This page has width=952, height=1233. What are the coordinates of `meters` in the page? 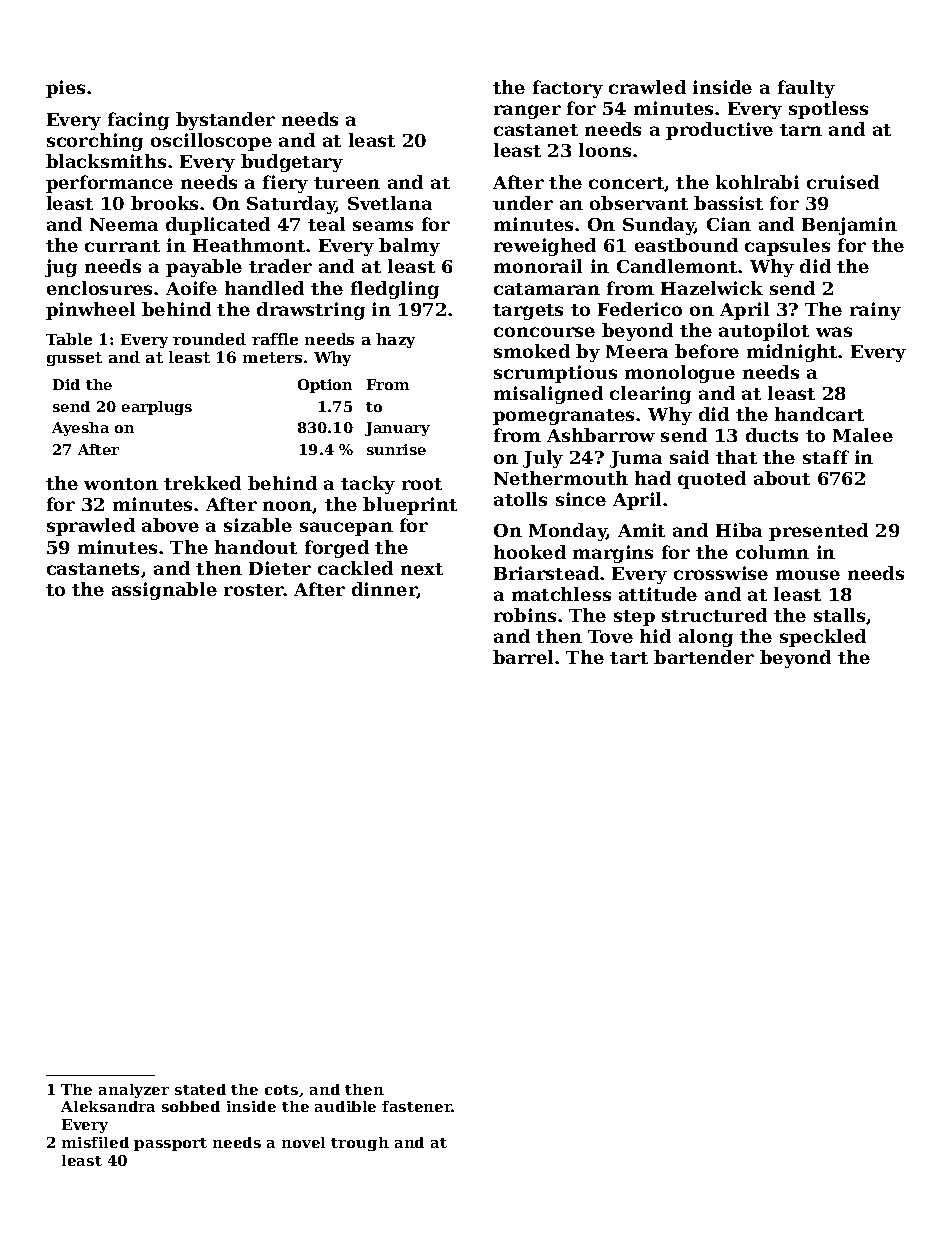 It's located at (272, 357).
